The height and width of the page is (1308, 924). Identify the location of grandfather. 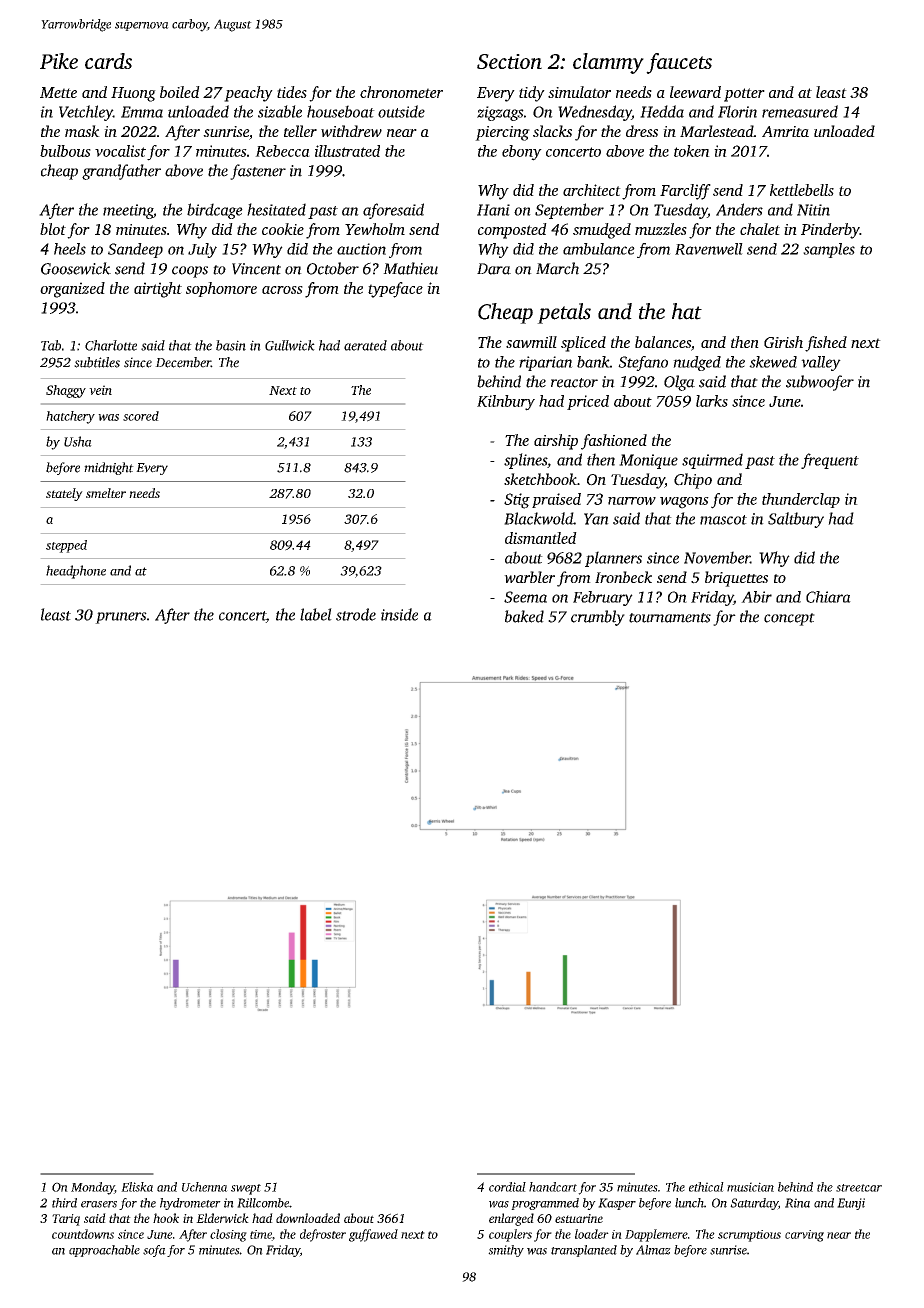
(121, 172).
